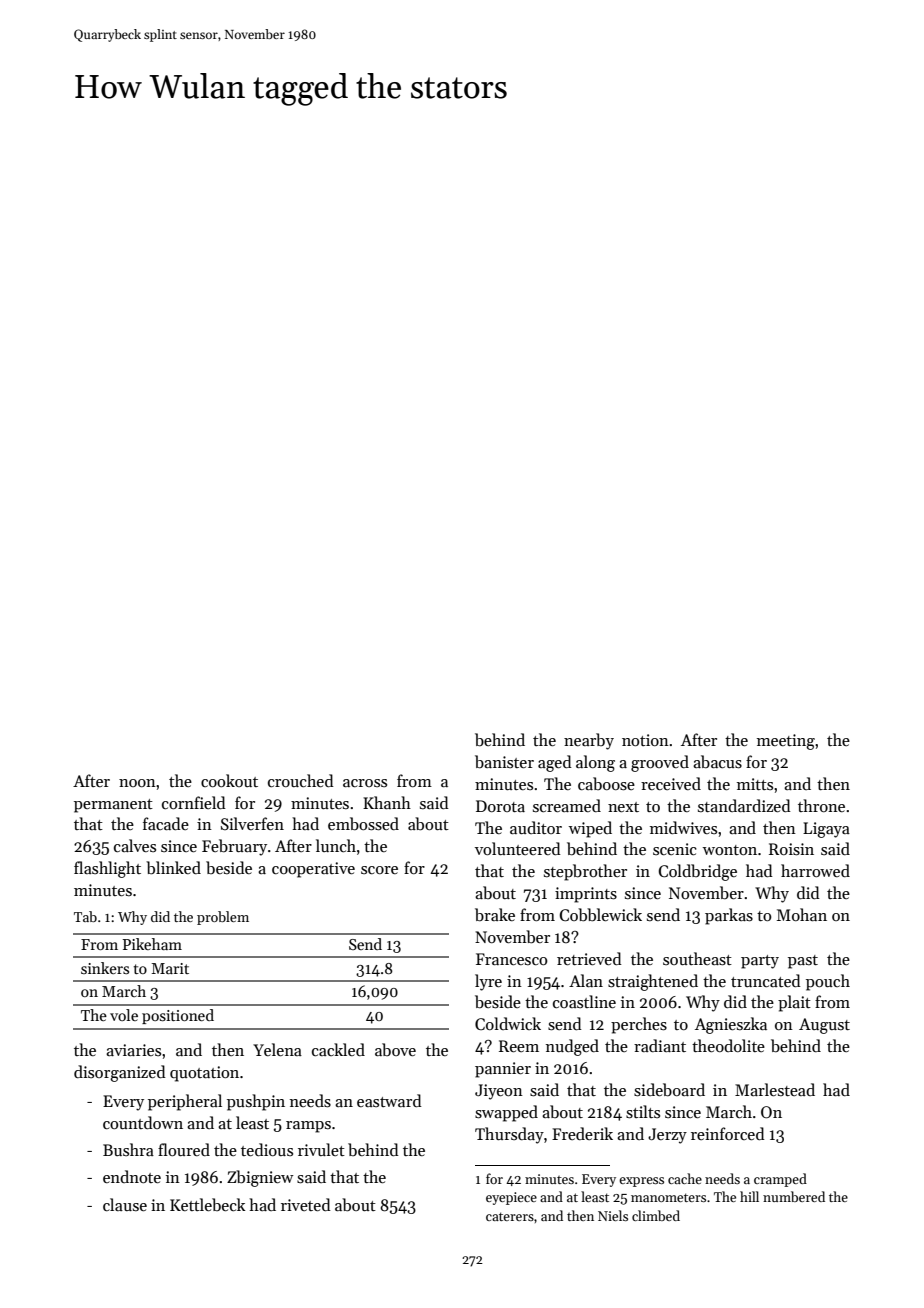  I want to click on lyre, so click(488, 982).
